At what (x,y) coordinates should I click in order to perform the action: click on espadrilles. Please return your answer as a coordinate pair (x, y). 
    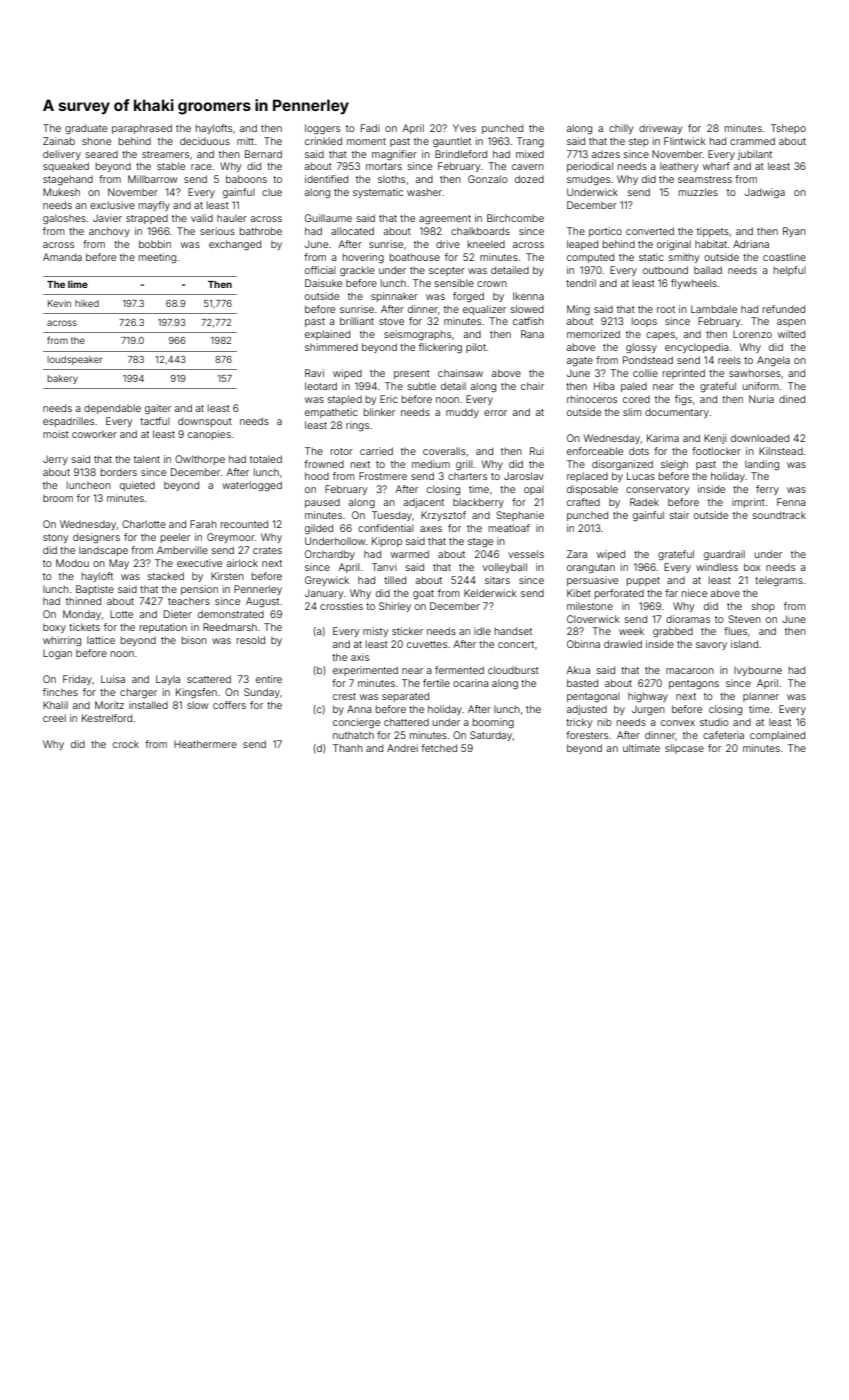
    Looking at the image, I should click on (68, 422).
